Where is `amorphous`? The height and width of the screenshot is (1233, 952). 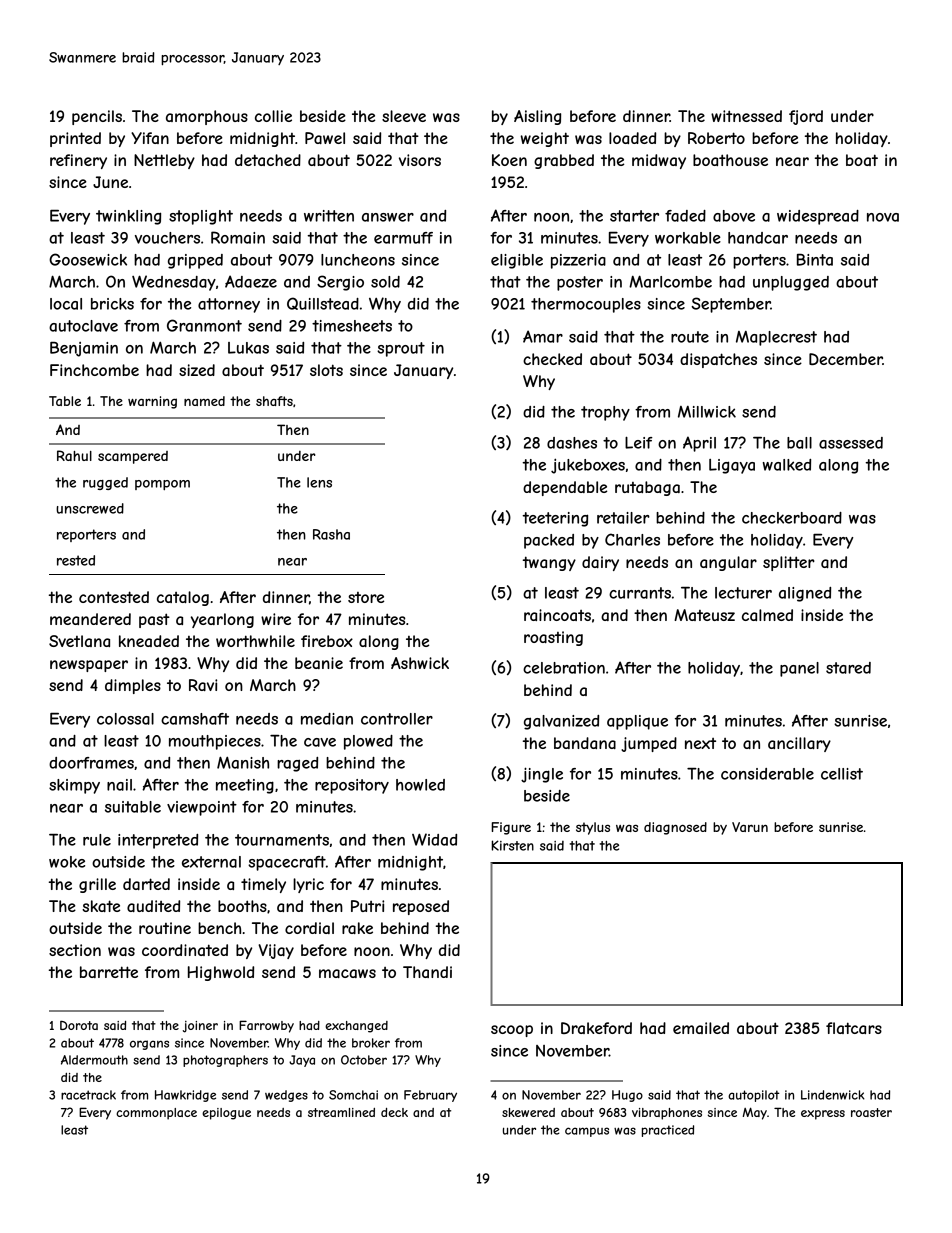 amorphous is located at coordinates (207, 117).
